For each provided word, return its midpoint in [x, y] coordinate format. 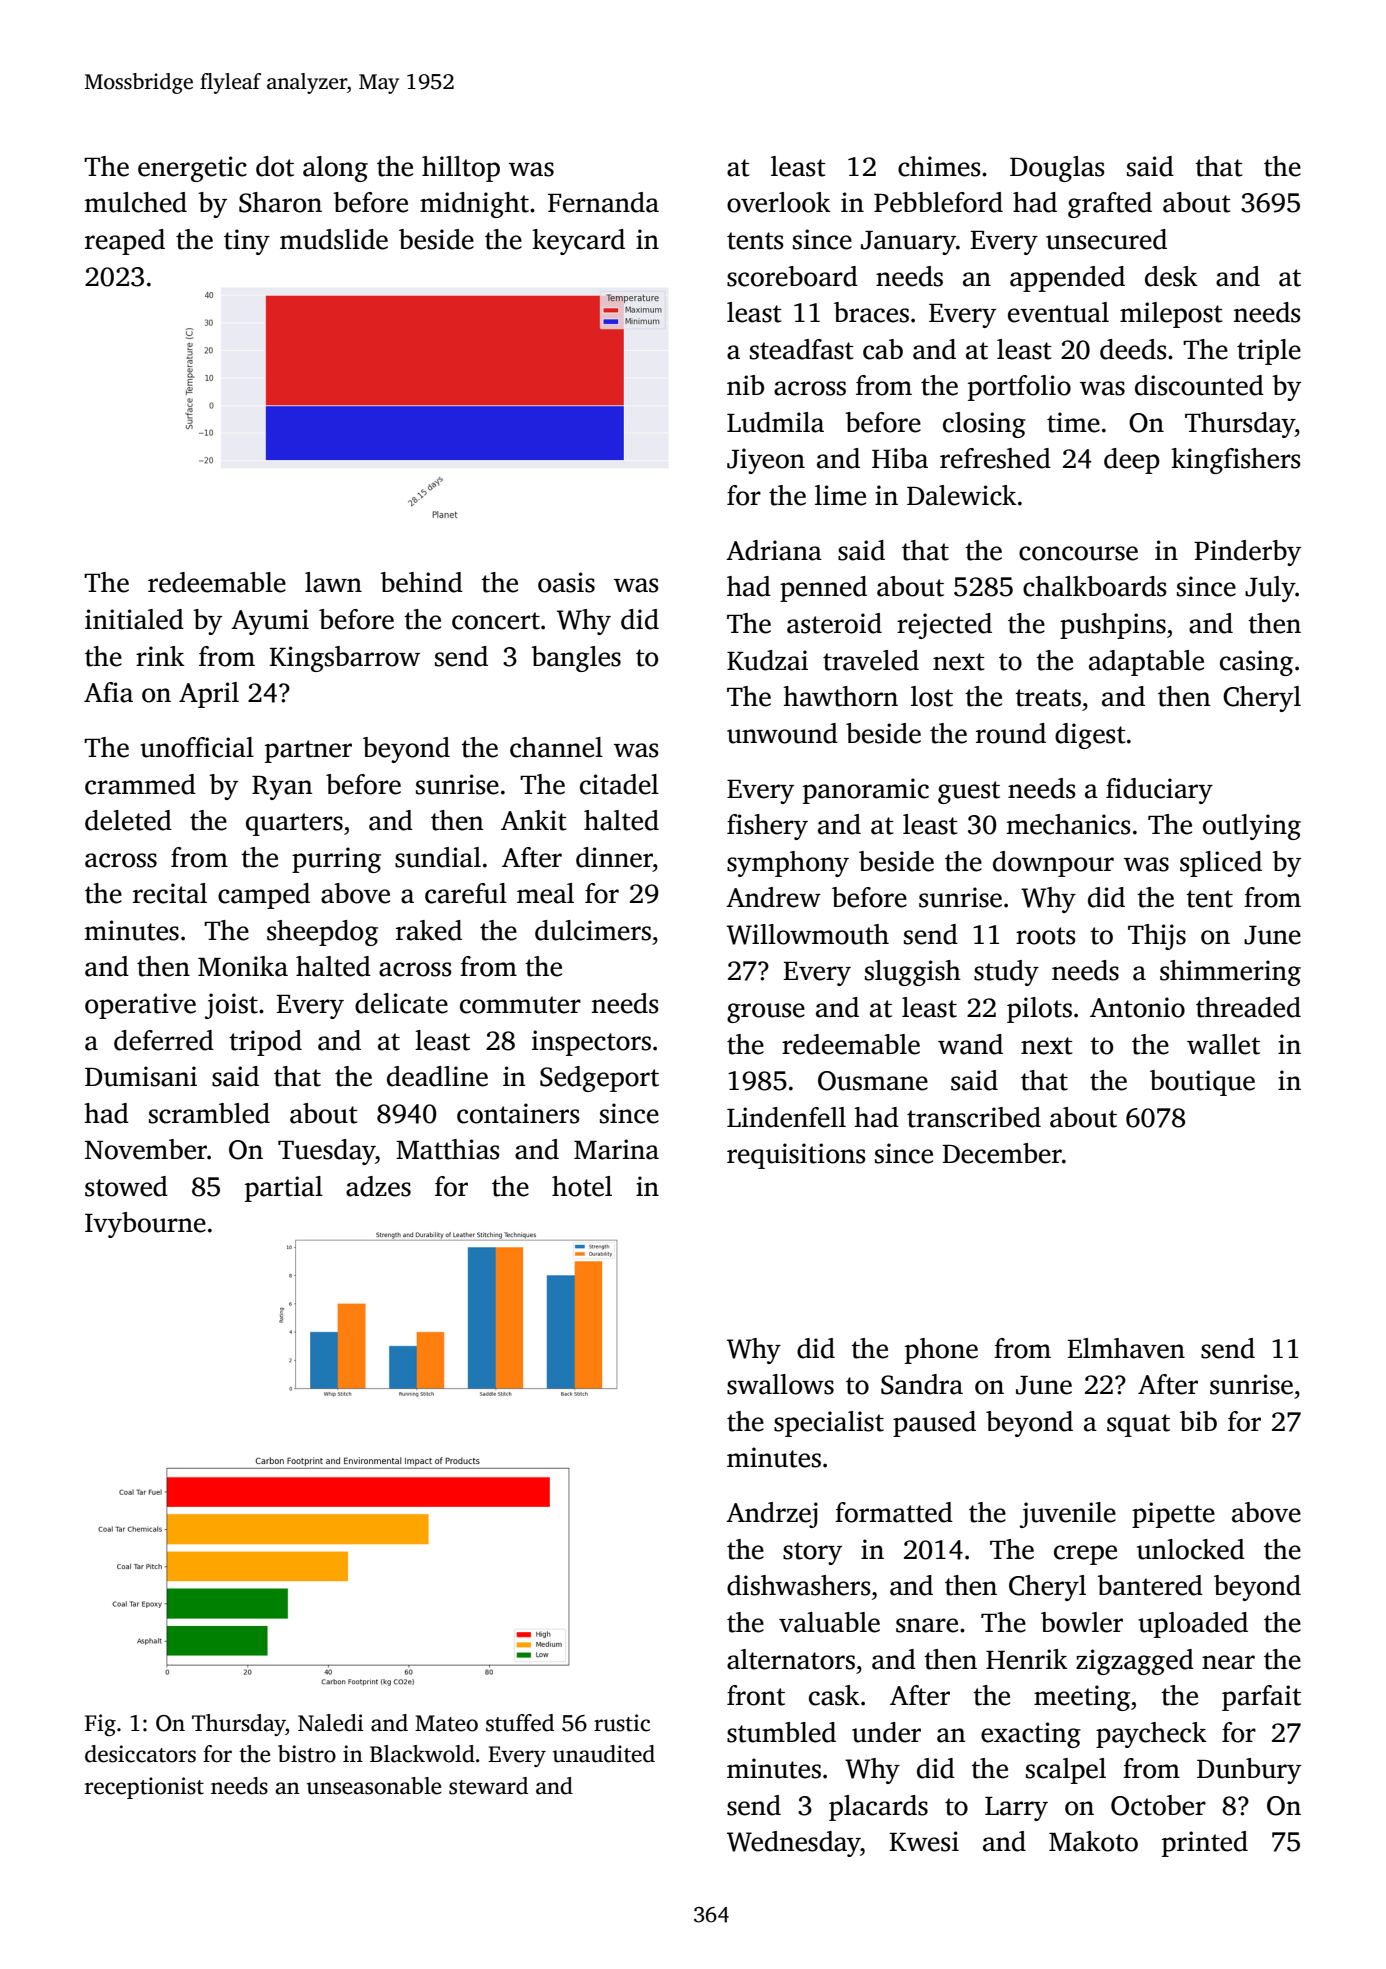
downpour [1053, 864]
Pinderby [1247, 553]
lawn [333, 582]
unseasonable [374, 1786]
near [1228, 1662]
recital [170, 893]
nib [745, 385]
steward [488, 1786]
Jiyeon [766, 461]
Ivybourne [145, 1225]
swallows [780, 1384]
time [1073, 422]
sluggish [913, 973]
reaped [125, 242]
